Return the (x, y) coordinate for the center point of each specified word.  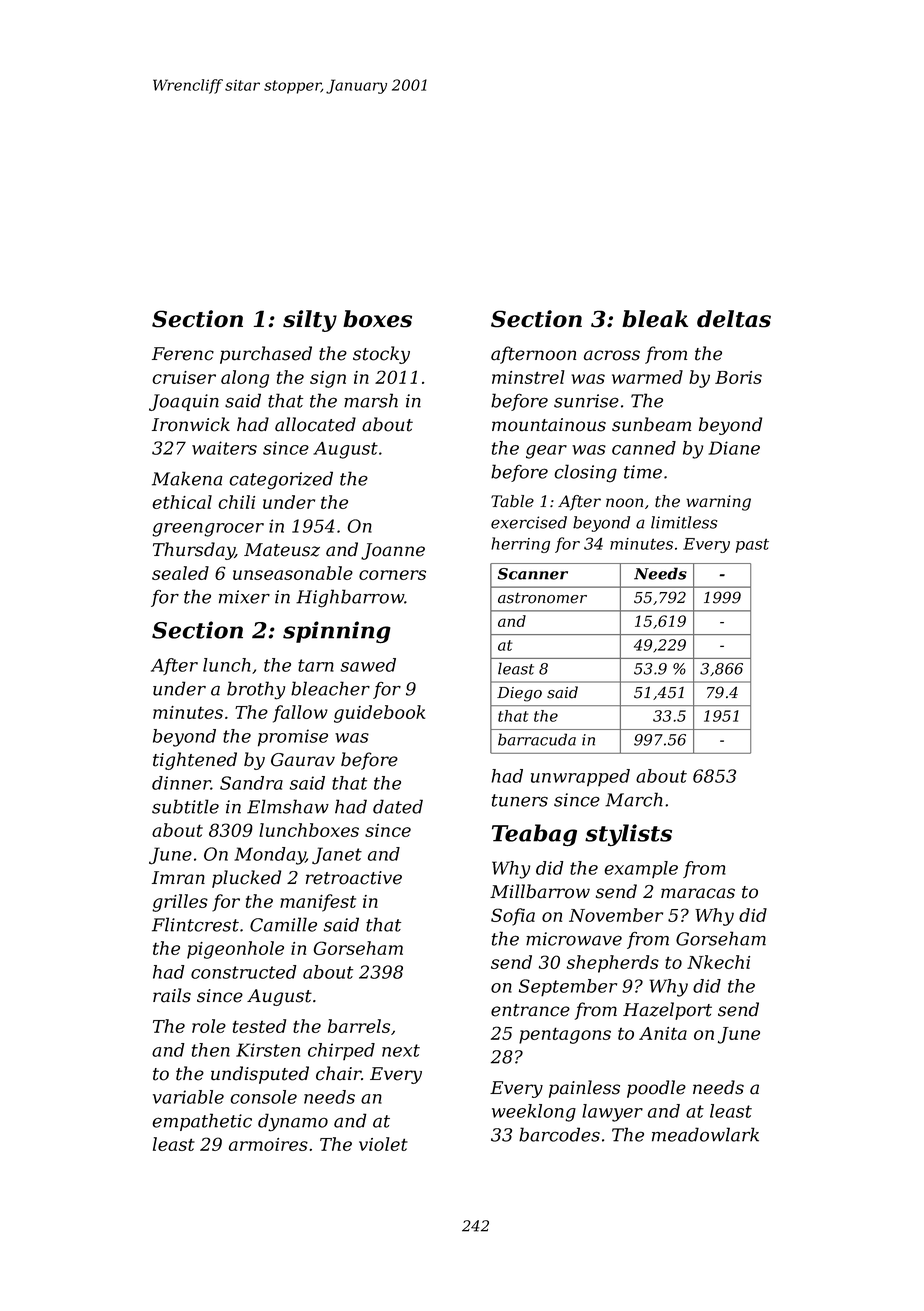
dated (398, 806)
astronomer (542, 598)
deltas (734, 319)
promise (293, 738)
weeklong (534, 1113)
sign (328, 379)
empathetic (202, 1122)
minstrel (528, 377)
